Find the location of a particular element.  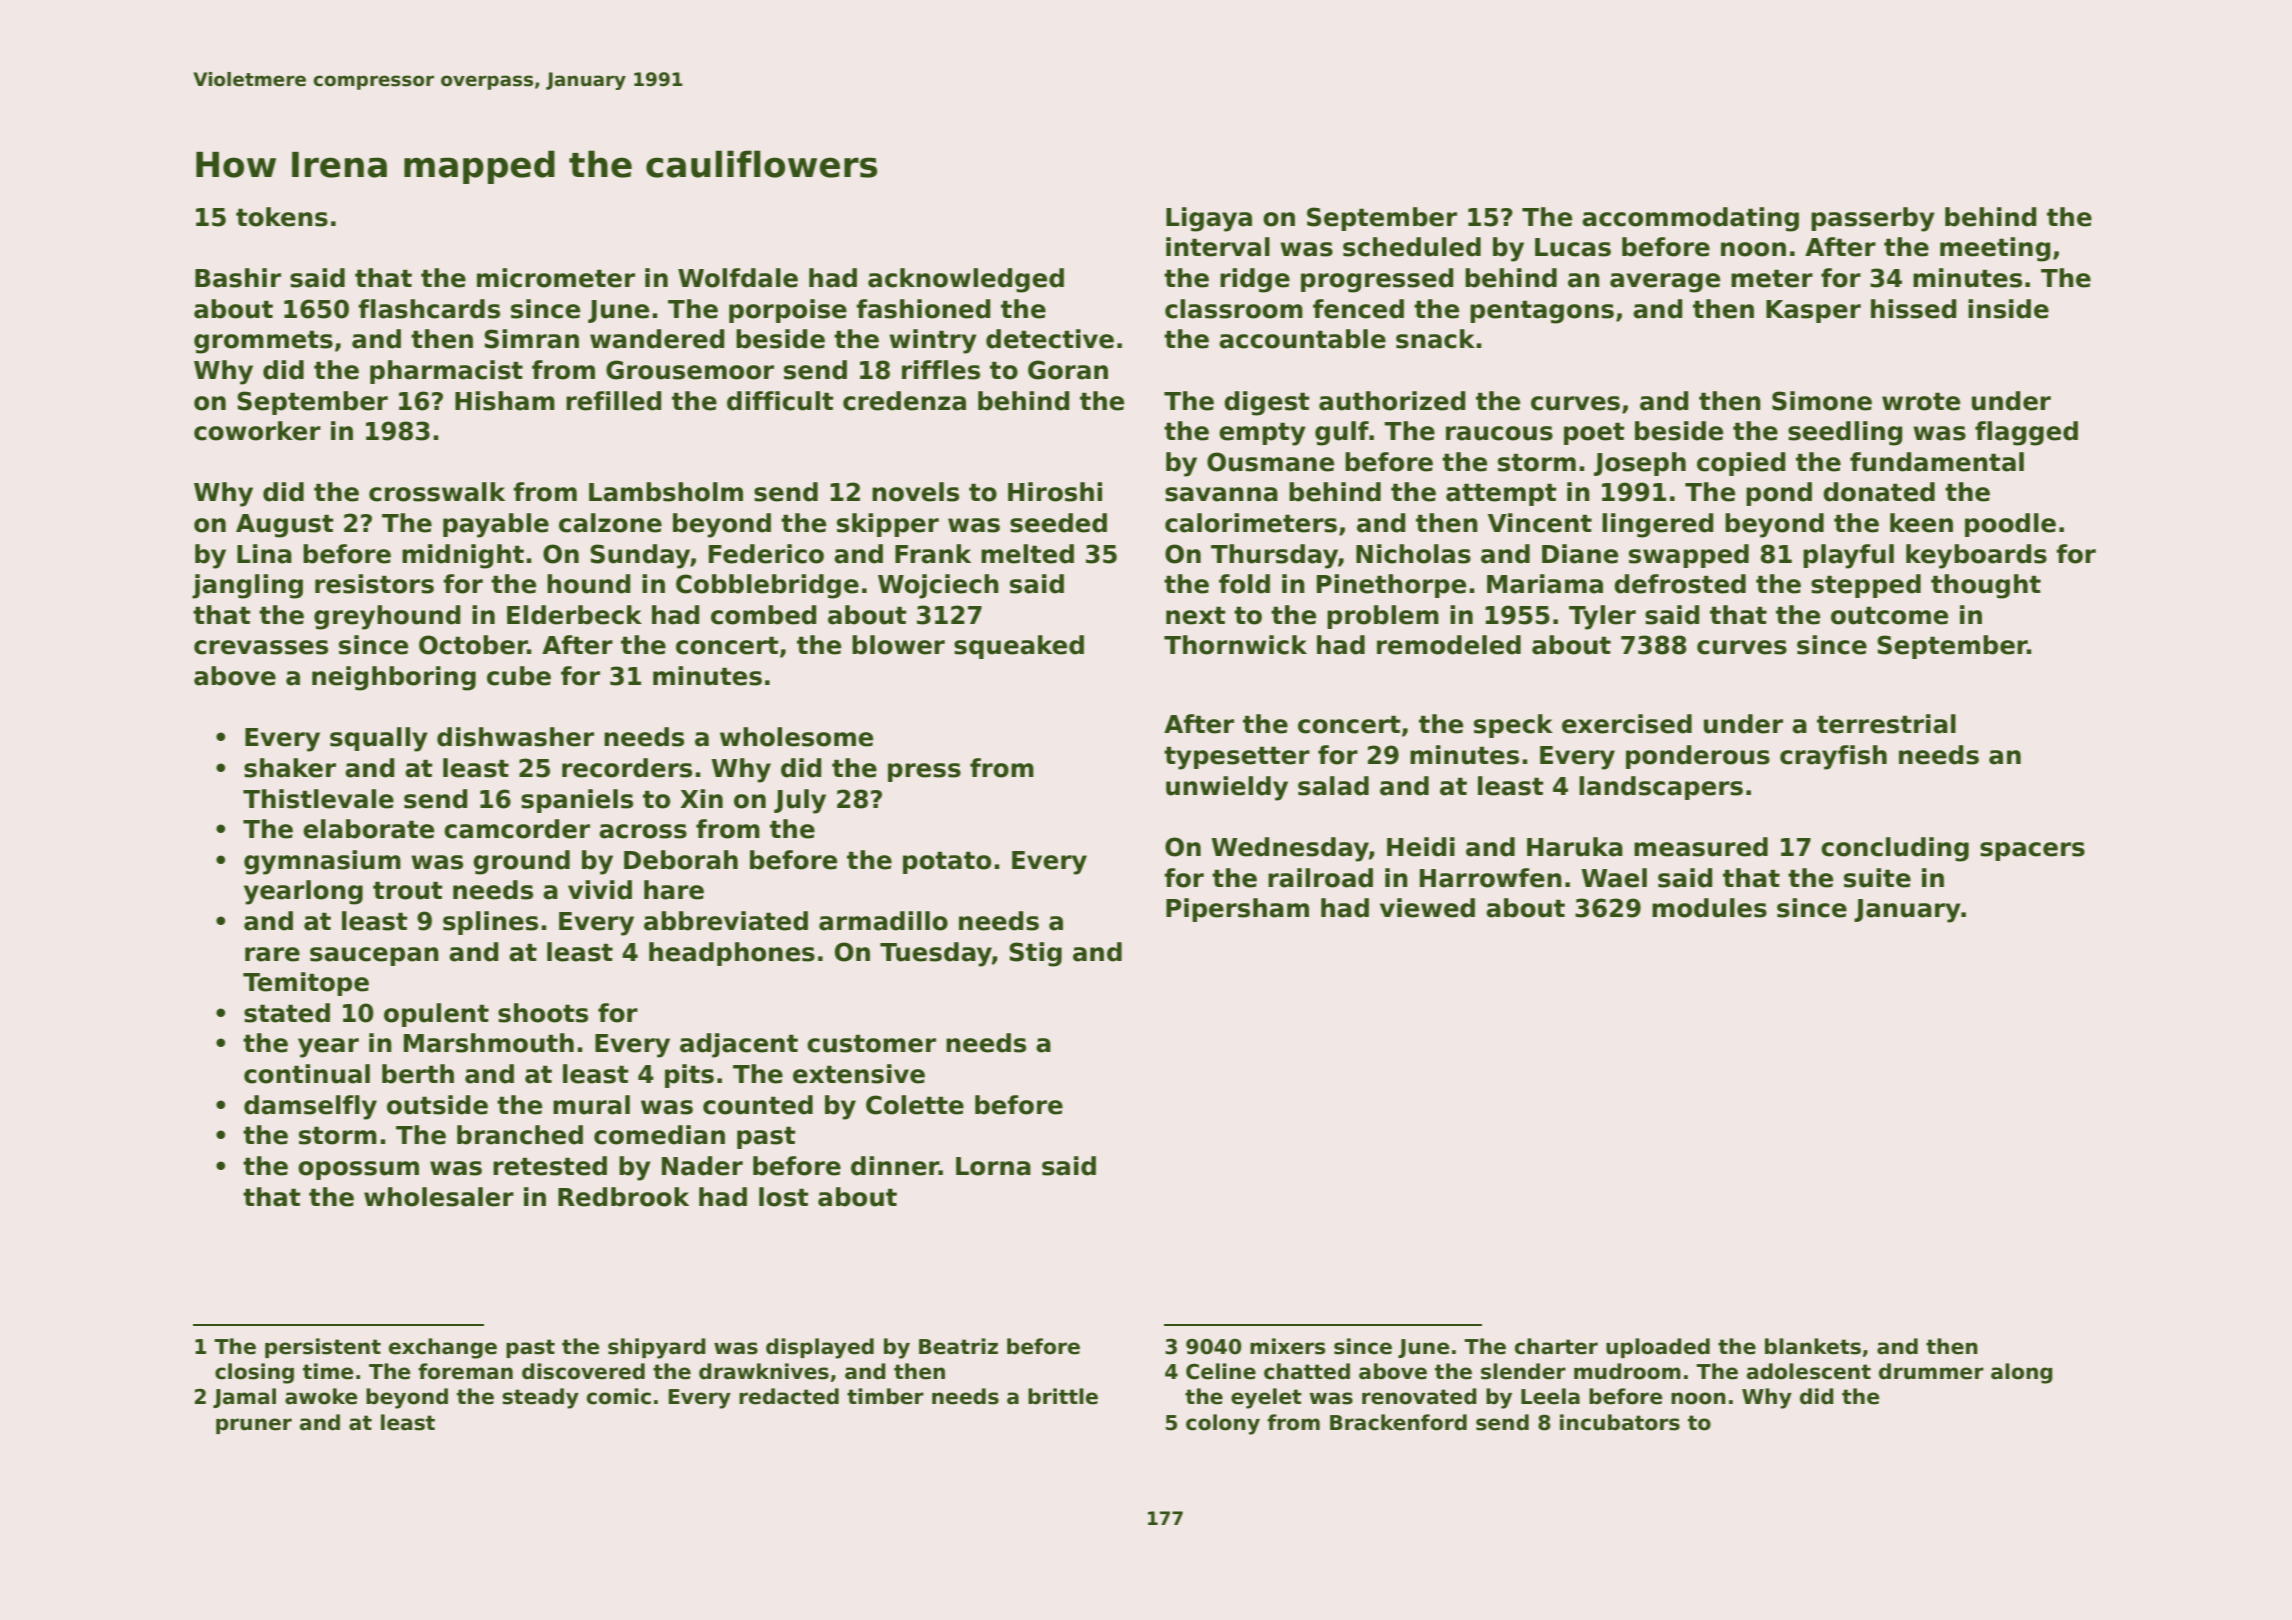

blankets is located at coordinates (1813, 1346).
